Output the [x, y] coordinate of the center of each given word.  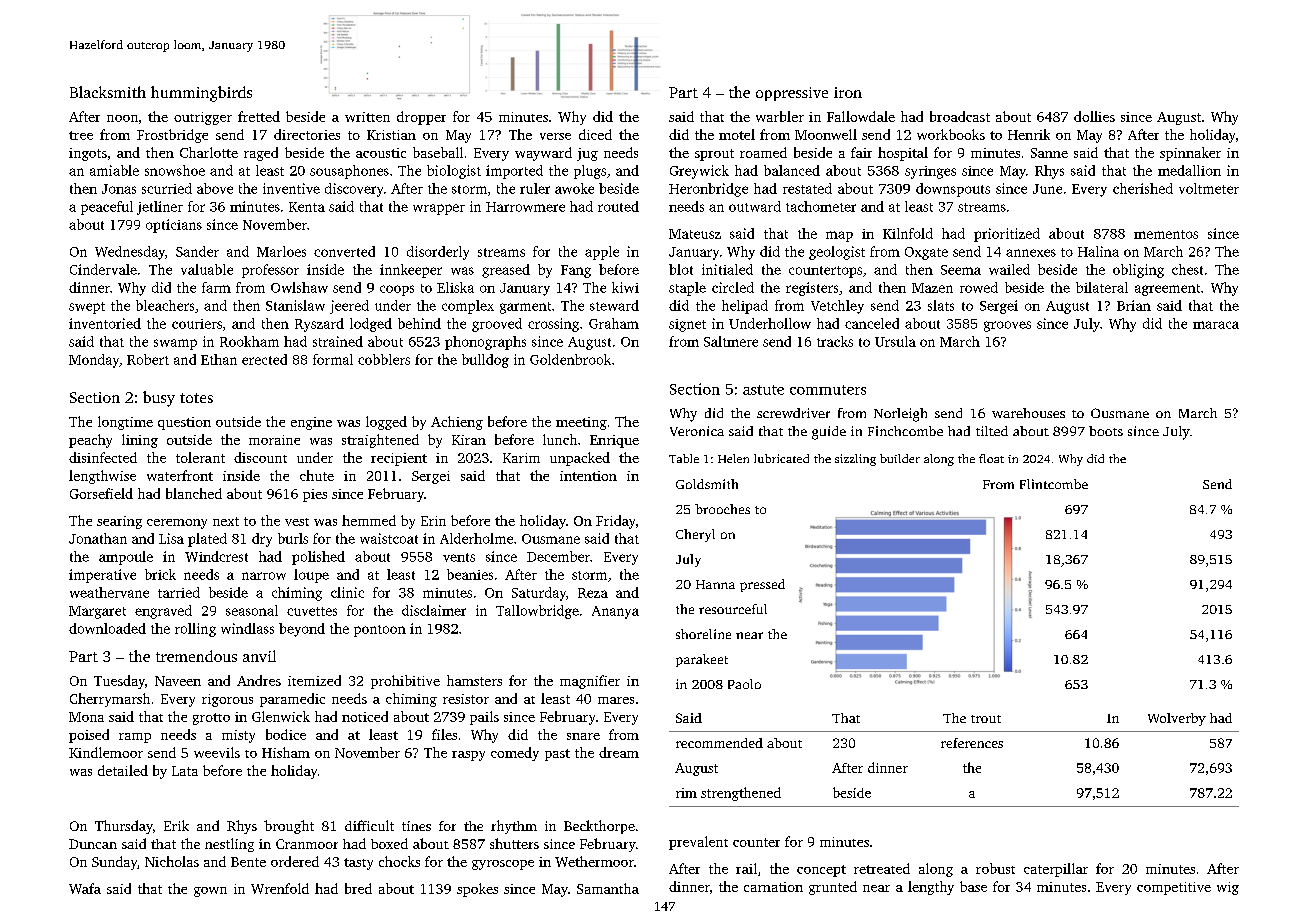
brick [160, 574]
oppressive [792, 94]
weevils [217, 752]
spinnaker [1190, 154]
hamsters [474, 680]
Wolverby [1177, 719]
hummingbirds [201, 94]
